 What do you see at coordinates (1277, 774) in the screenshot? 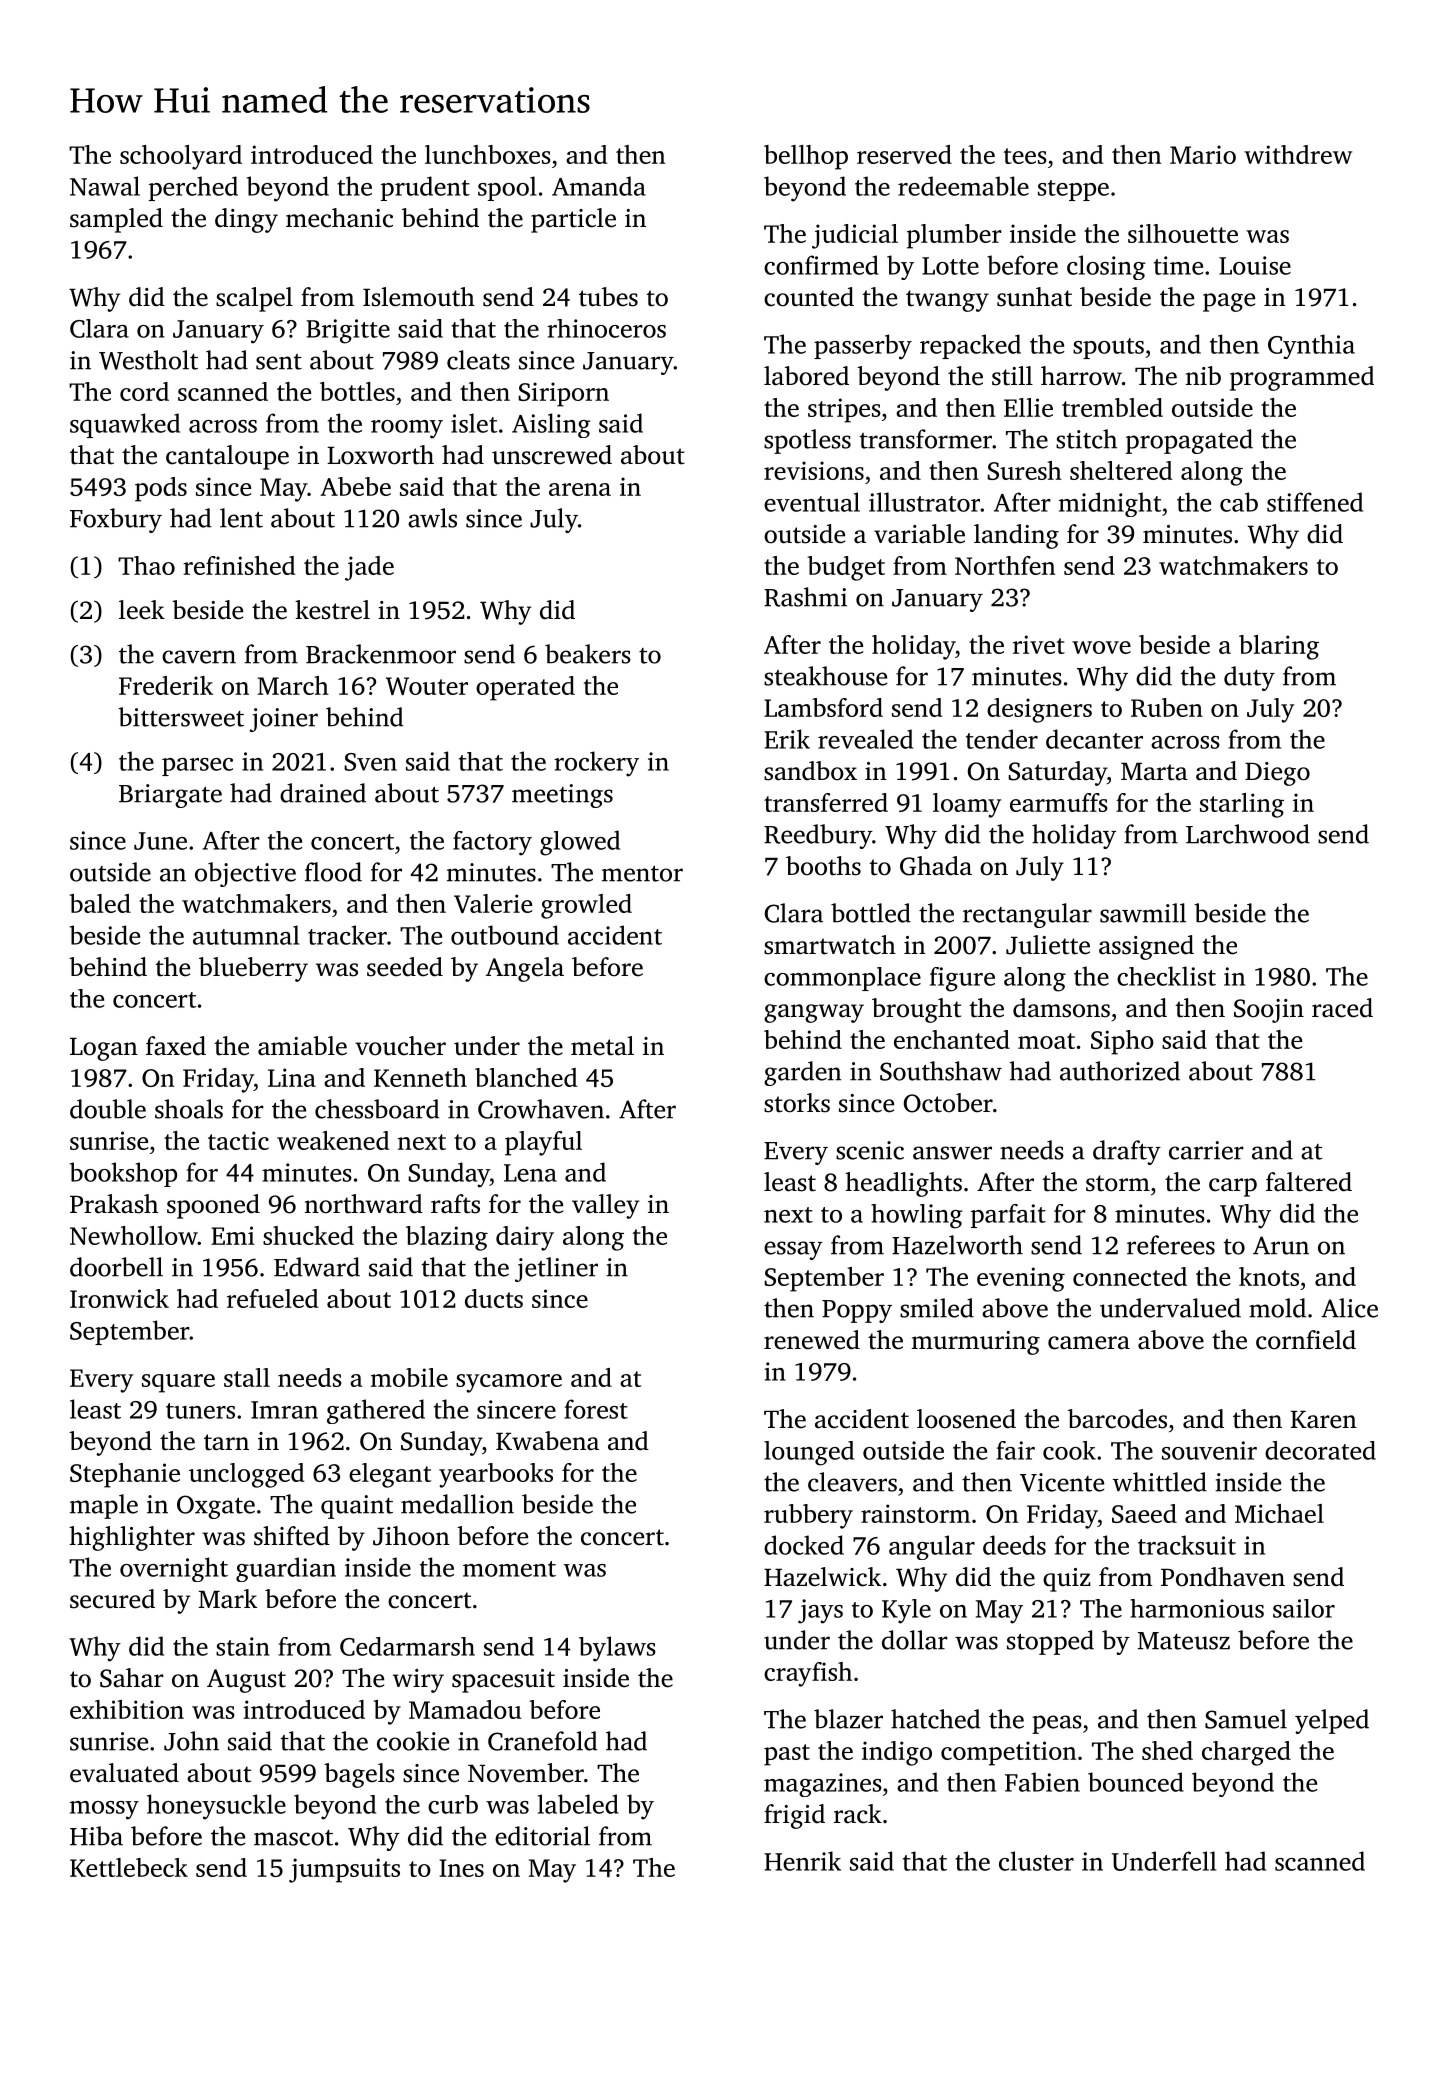
I see `Diego` at bounding box center [1277, 774].
